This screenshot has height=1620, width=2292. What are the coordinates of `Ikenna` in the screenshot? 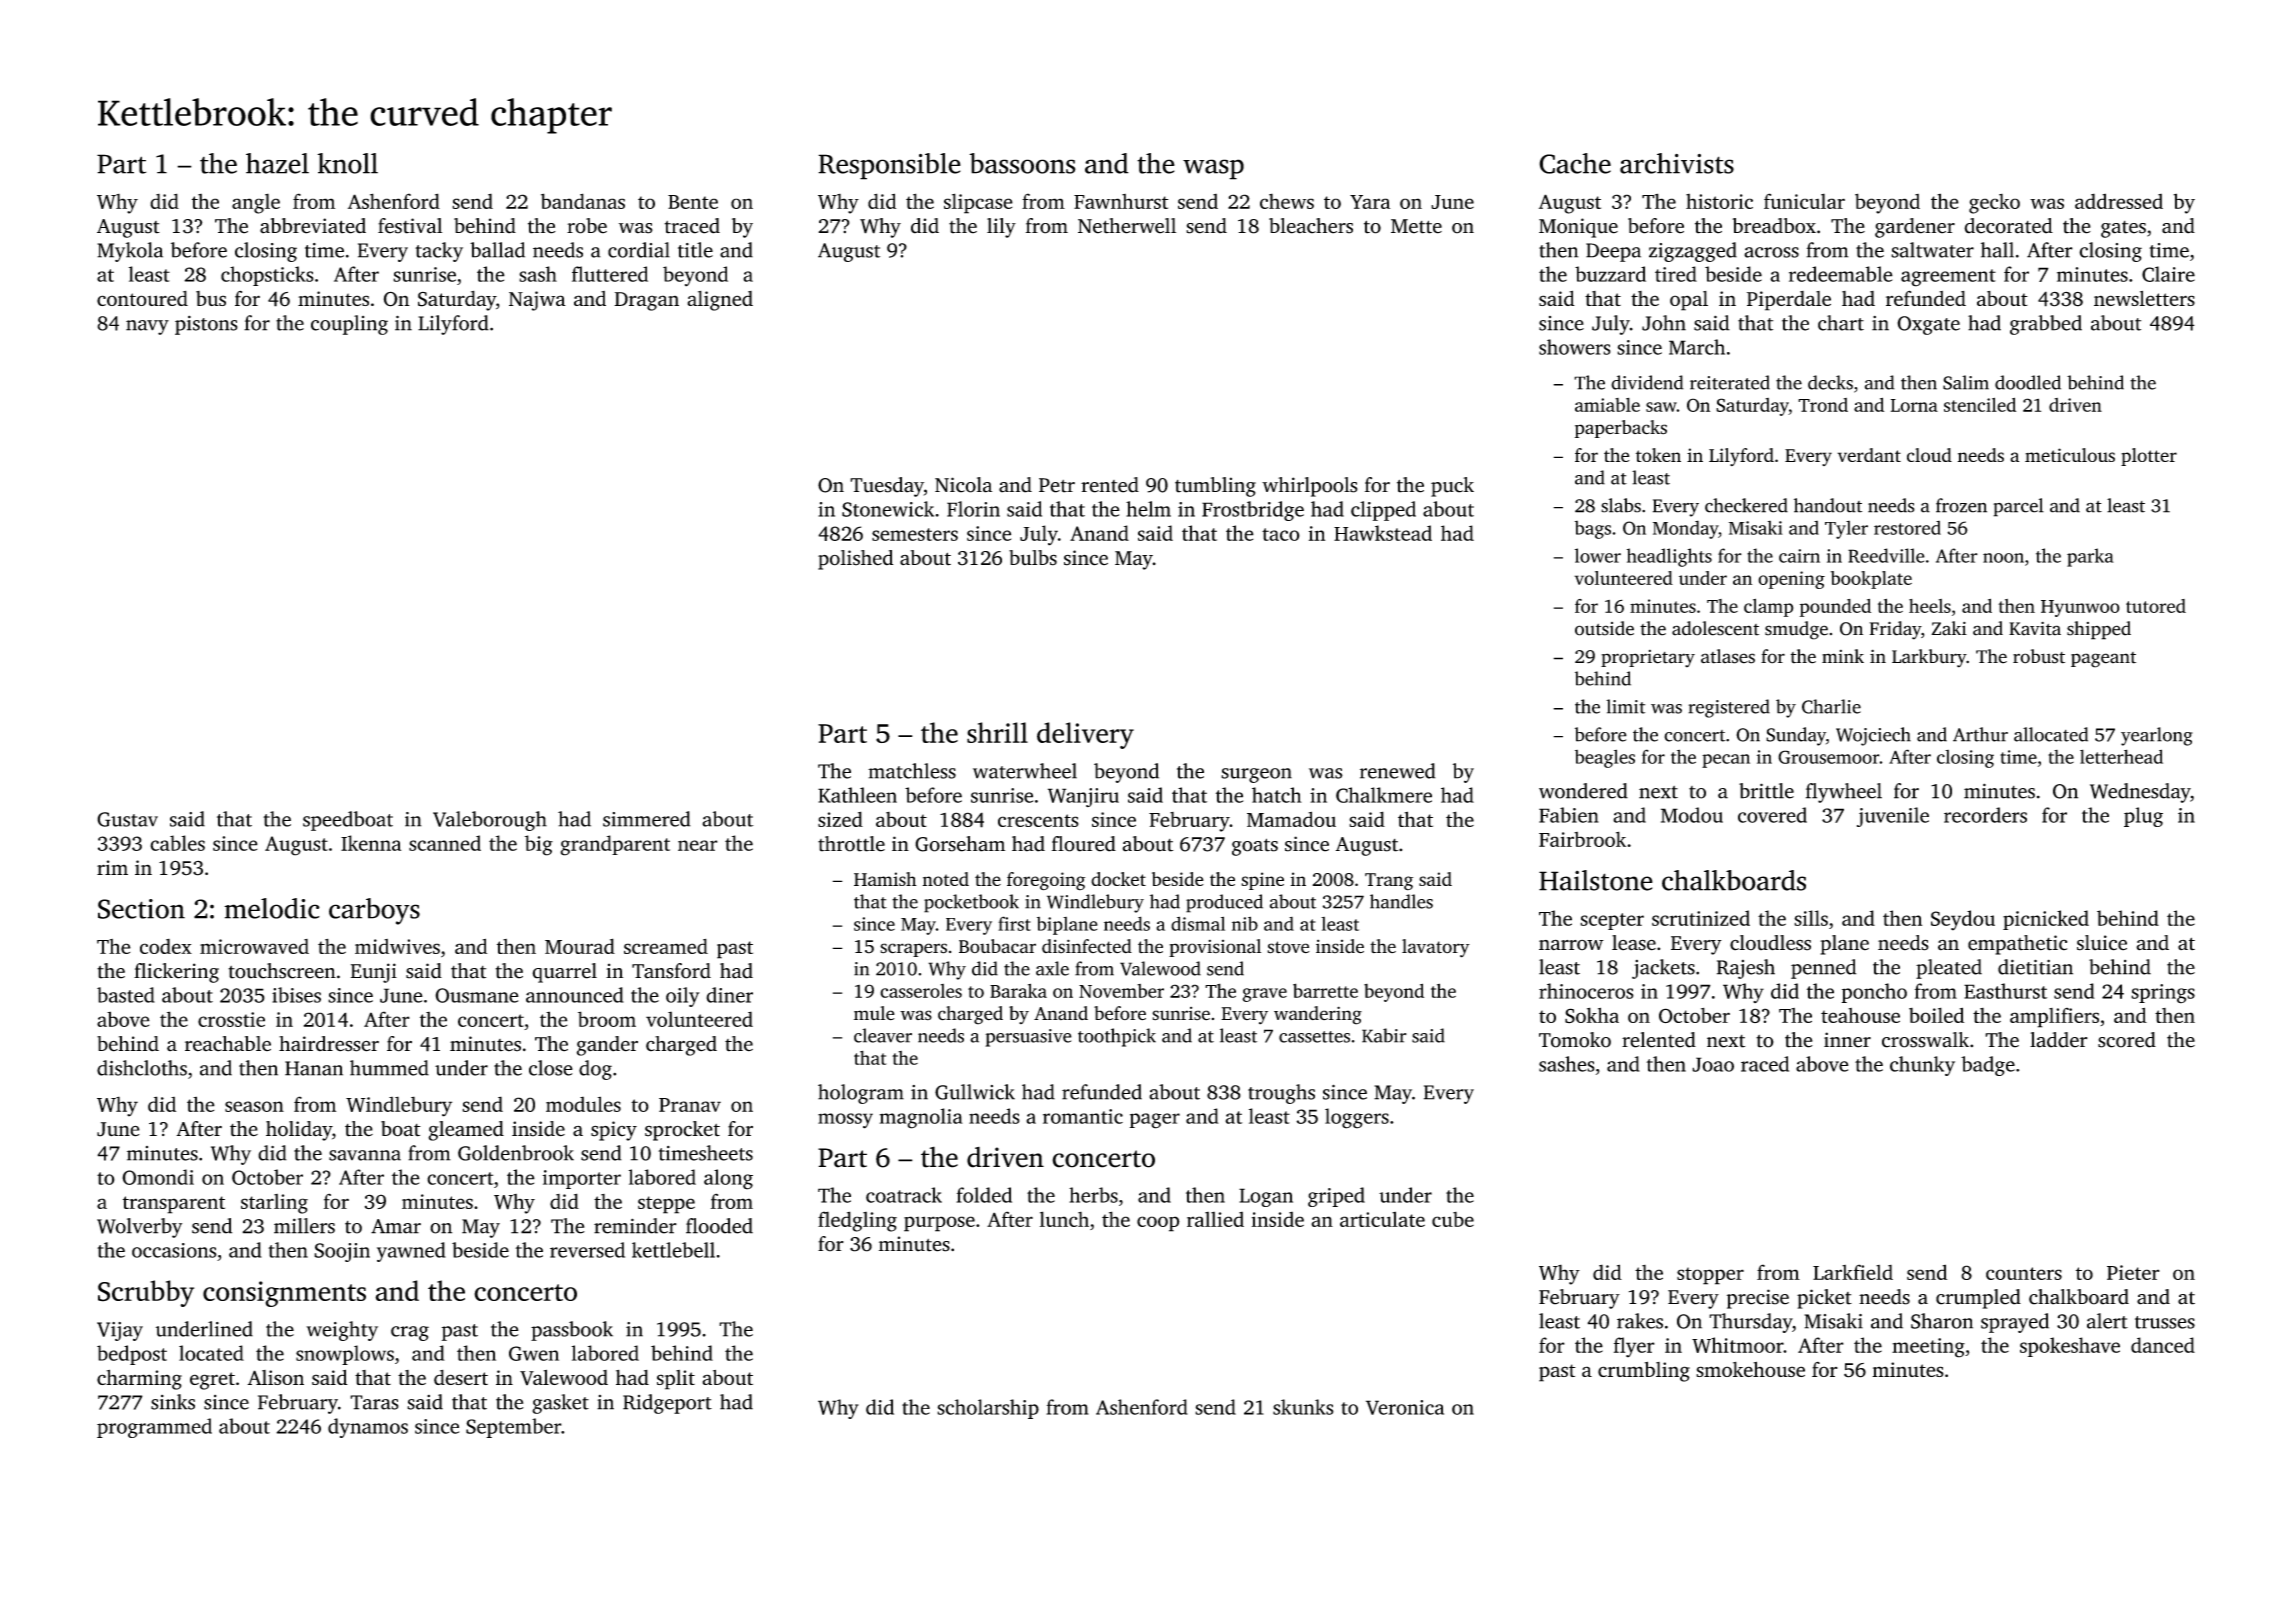 It's located at (371, 843).
